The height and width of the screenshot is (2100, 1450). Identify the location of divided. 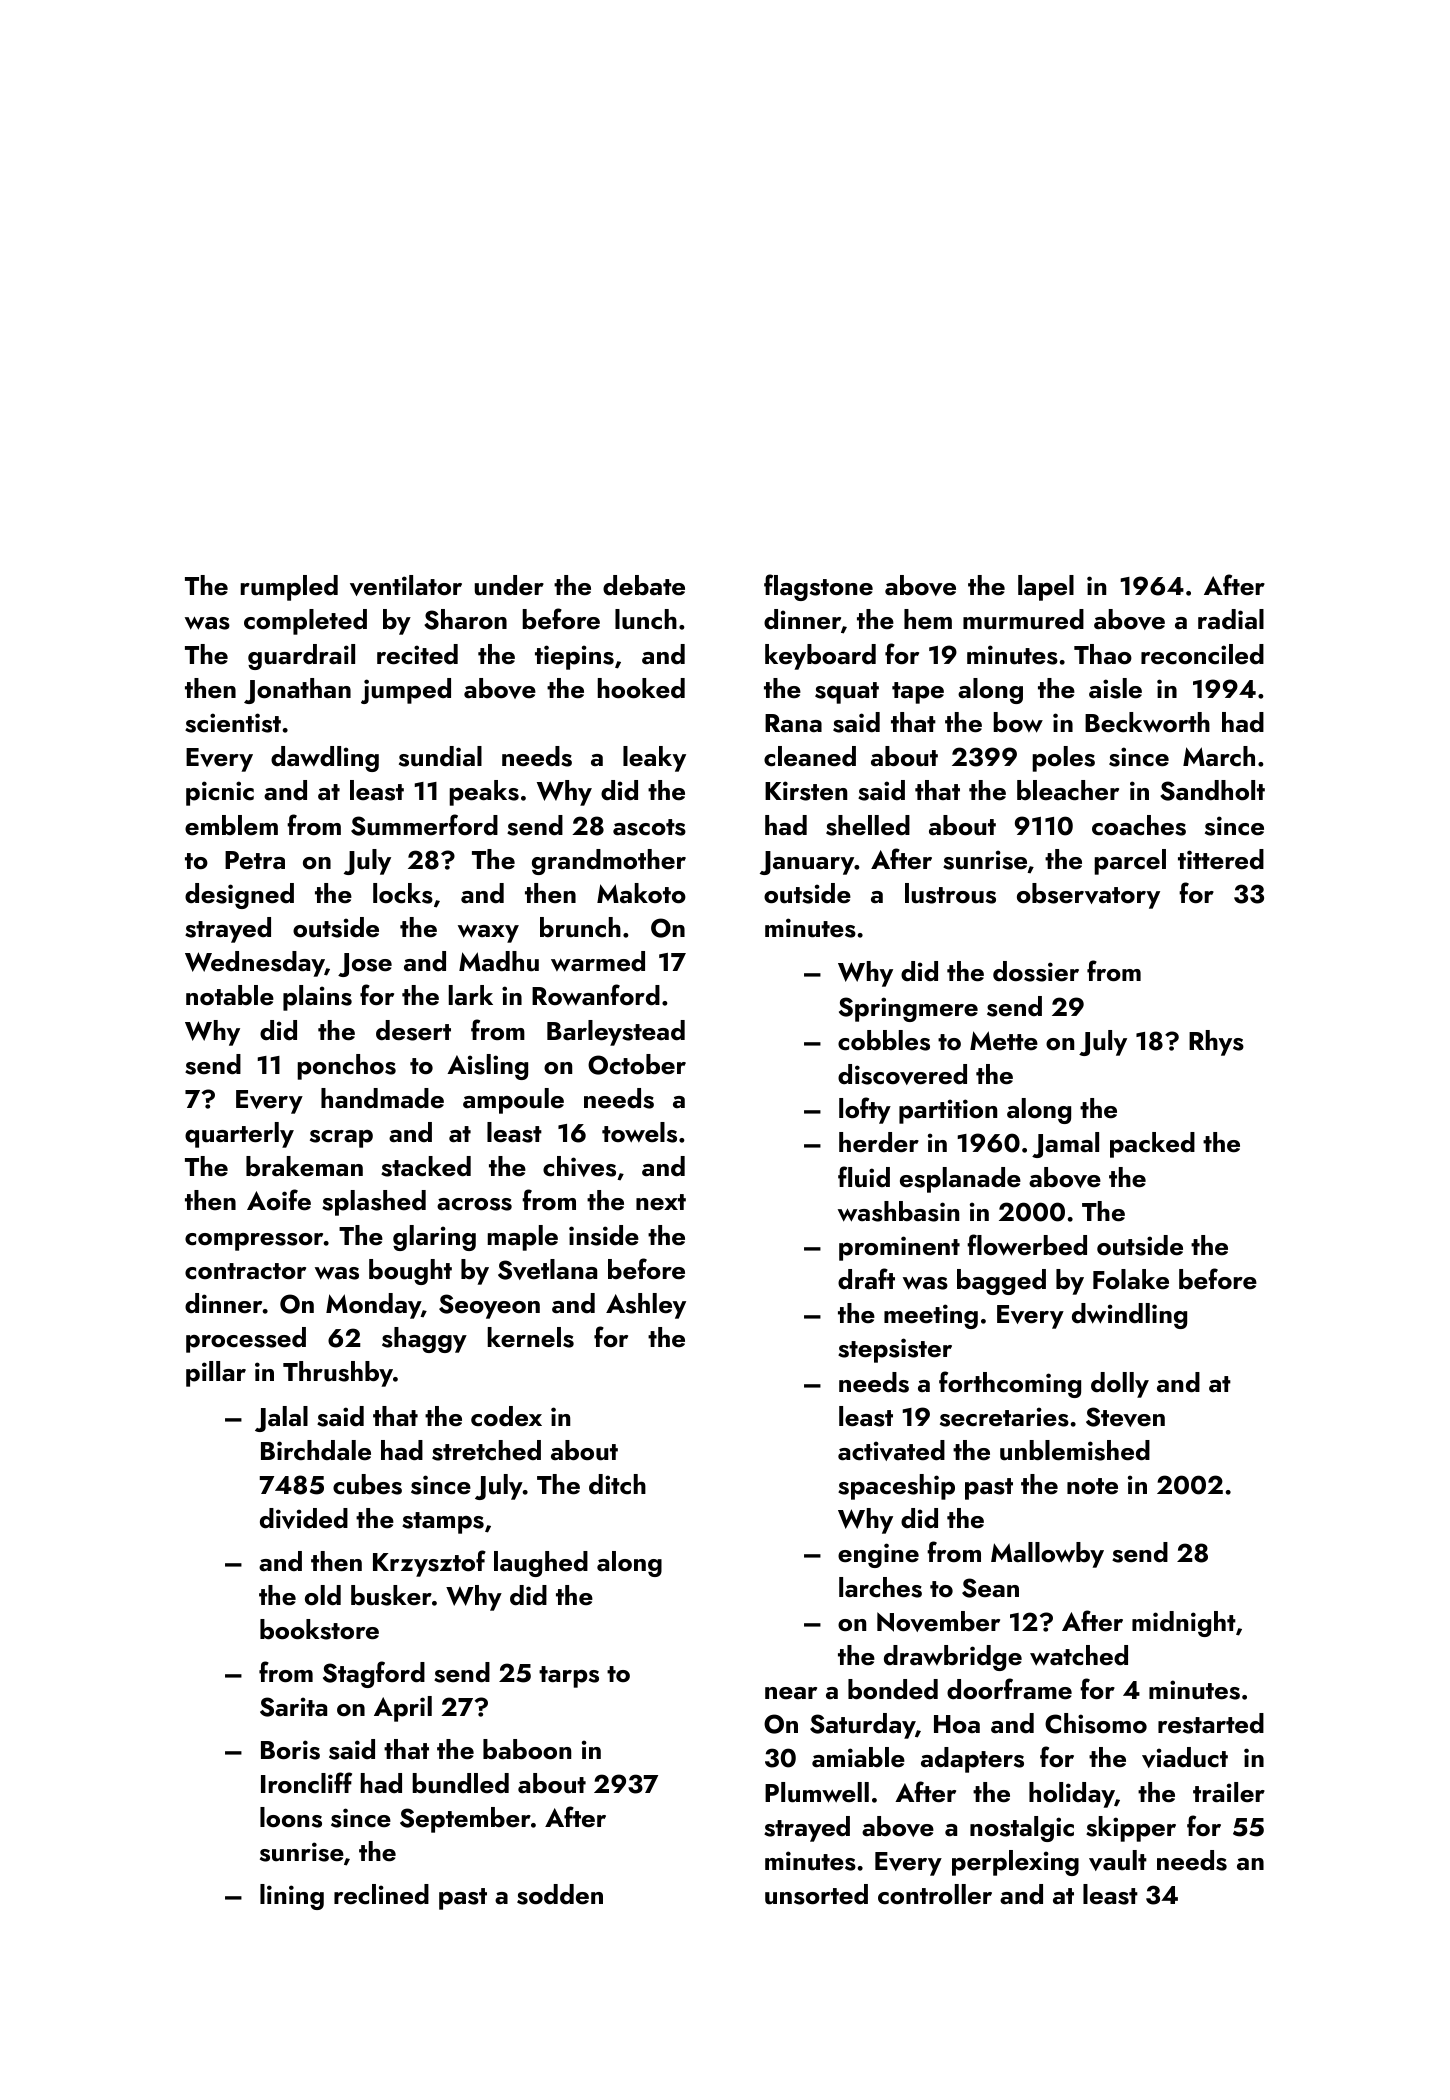
(304, 1518).
